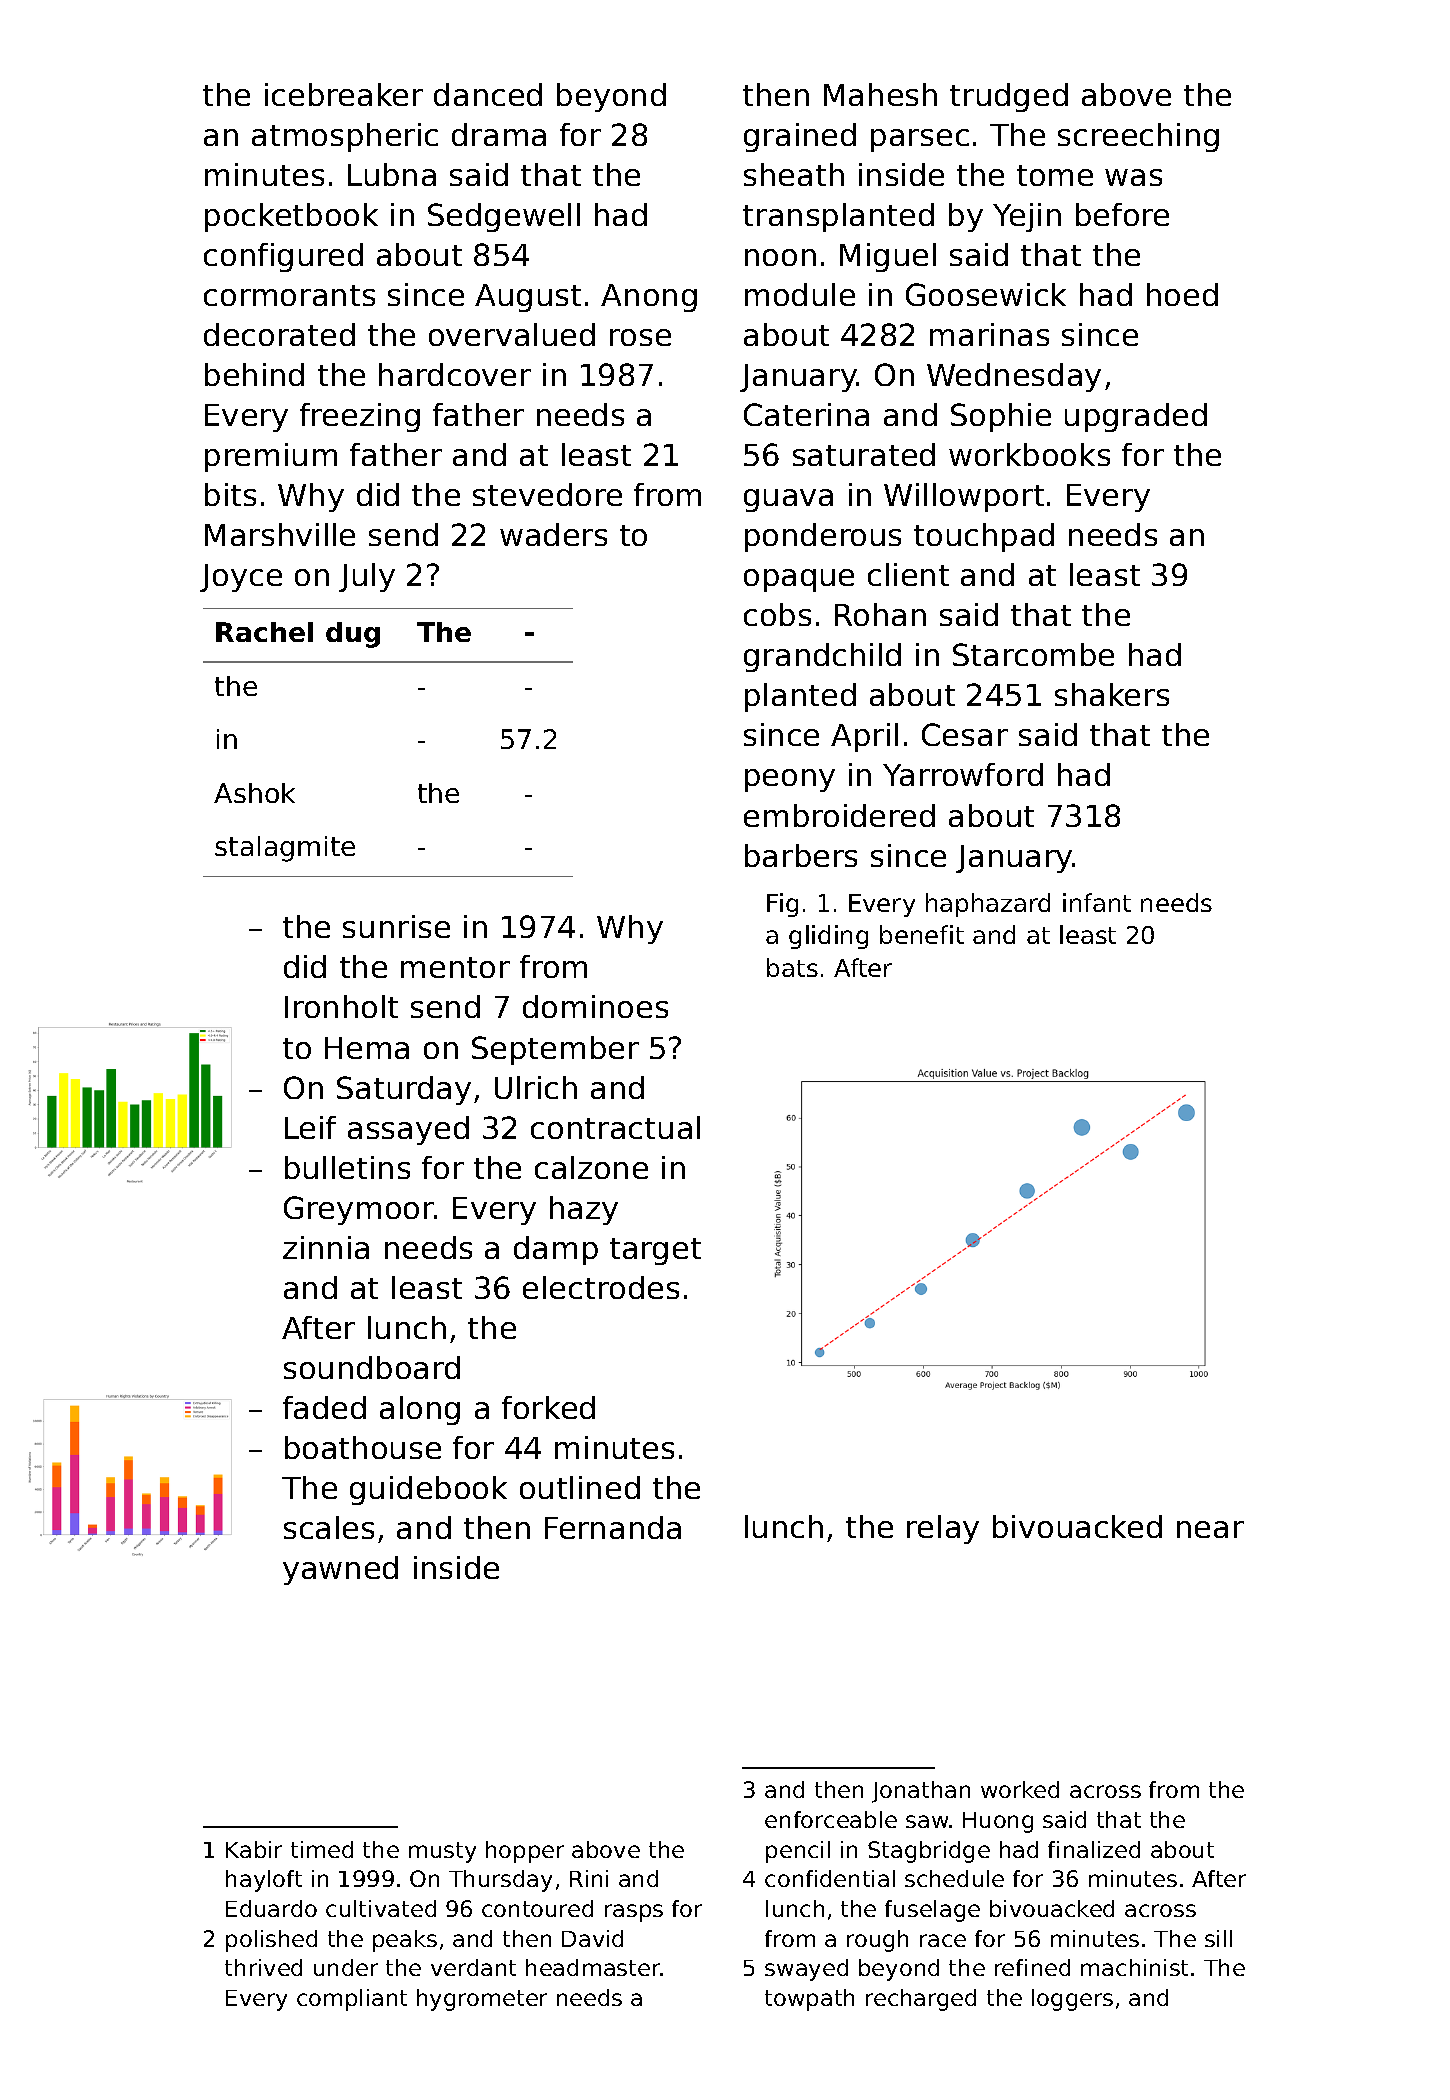  What do you see at coordinates (823, 537) in the document?
I see `ponderous` at bounding box center [823, 537].
